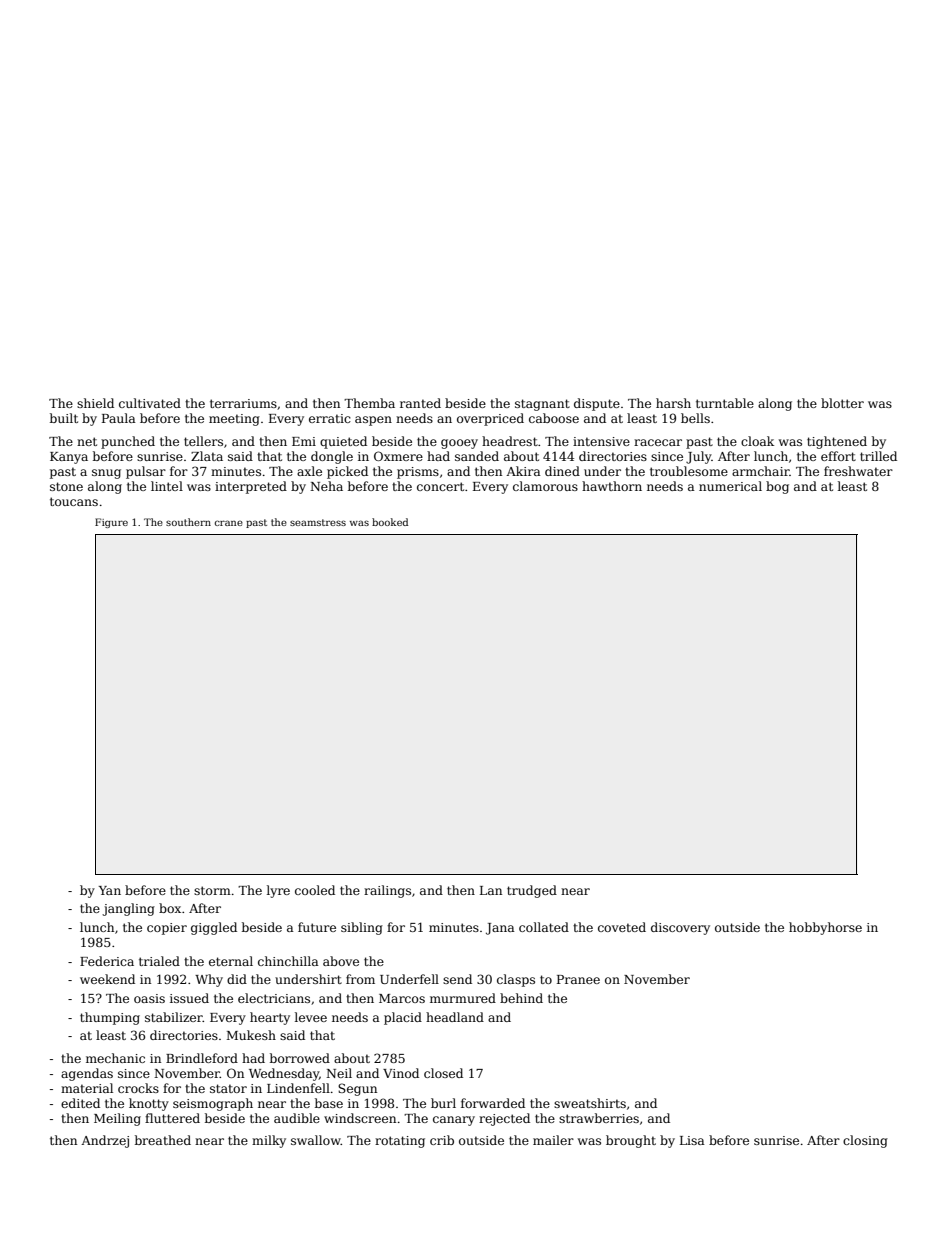  I want to click on numerical, so click(730, 486).
